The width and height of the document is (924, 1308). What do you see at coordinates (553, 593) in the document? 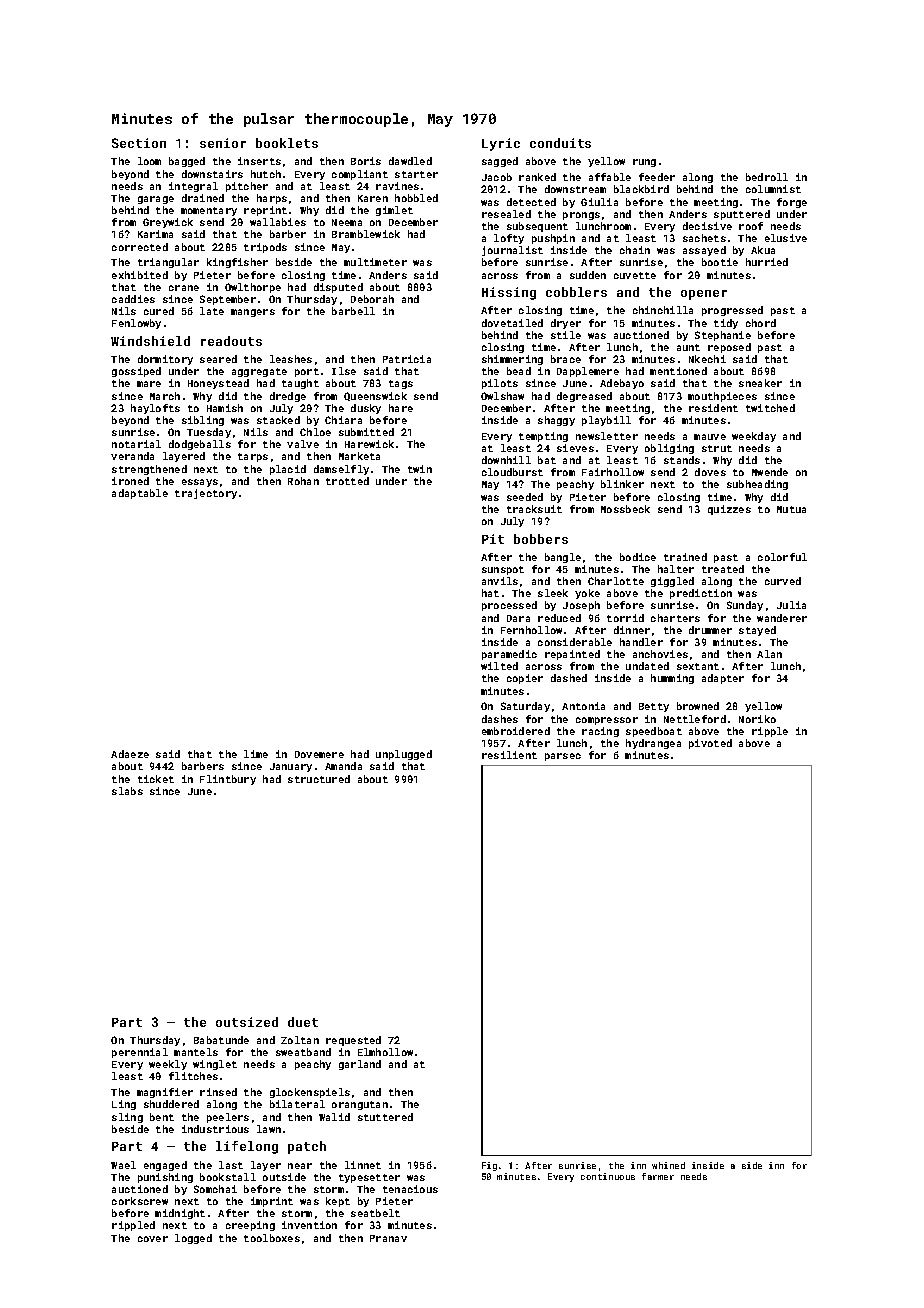
I see `sleek` at bounding box center [553, 593].
